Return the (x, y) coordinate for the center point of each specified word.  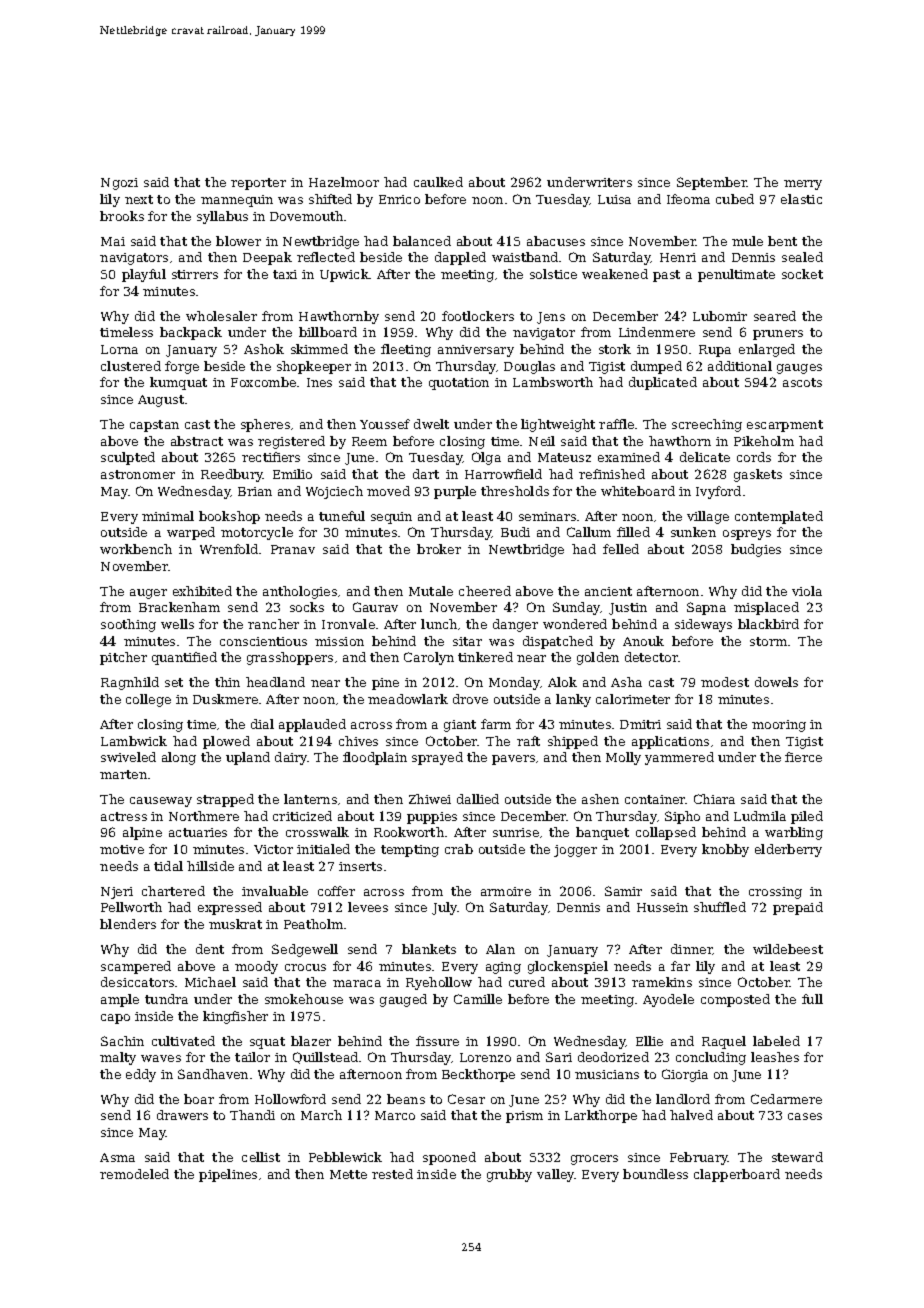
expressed (230, 908)
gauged (403, 1000)
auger (148, 594)
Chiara (714, 799)
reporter (258, 184)
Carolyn (429, 658)
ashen (600, 799)
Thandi (252, 1115)
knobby (725, 850)
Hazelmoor (344, 182)
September (712, 183)
